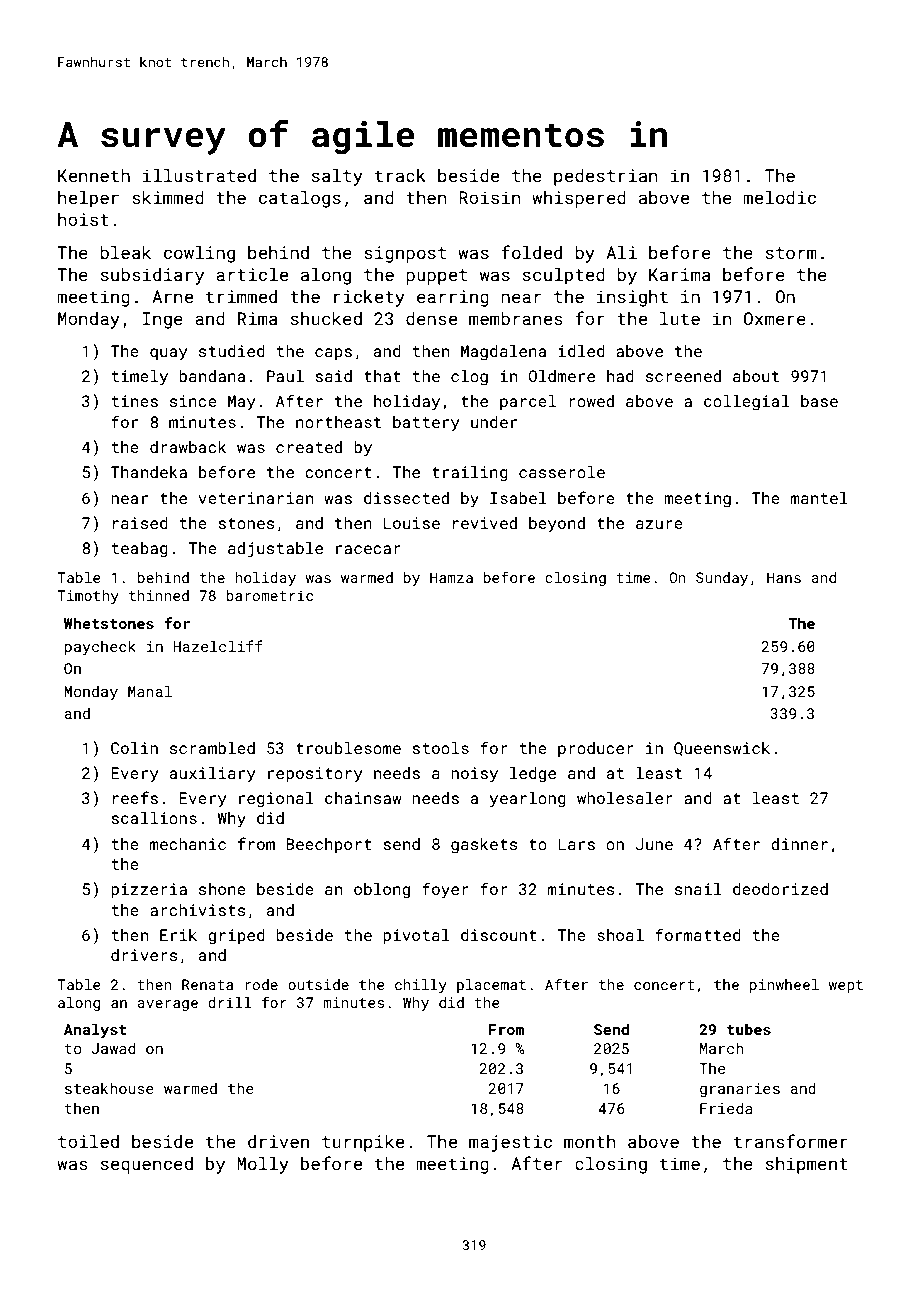 The height and width of the image is (1314, 924). I want to click on mantel, so click(819, 498).
